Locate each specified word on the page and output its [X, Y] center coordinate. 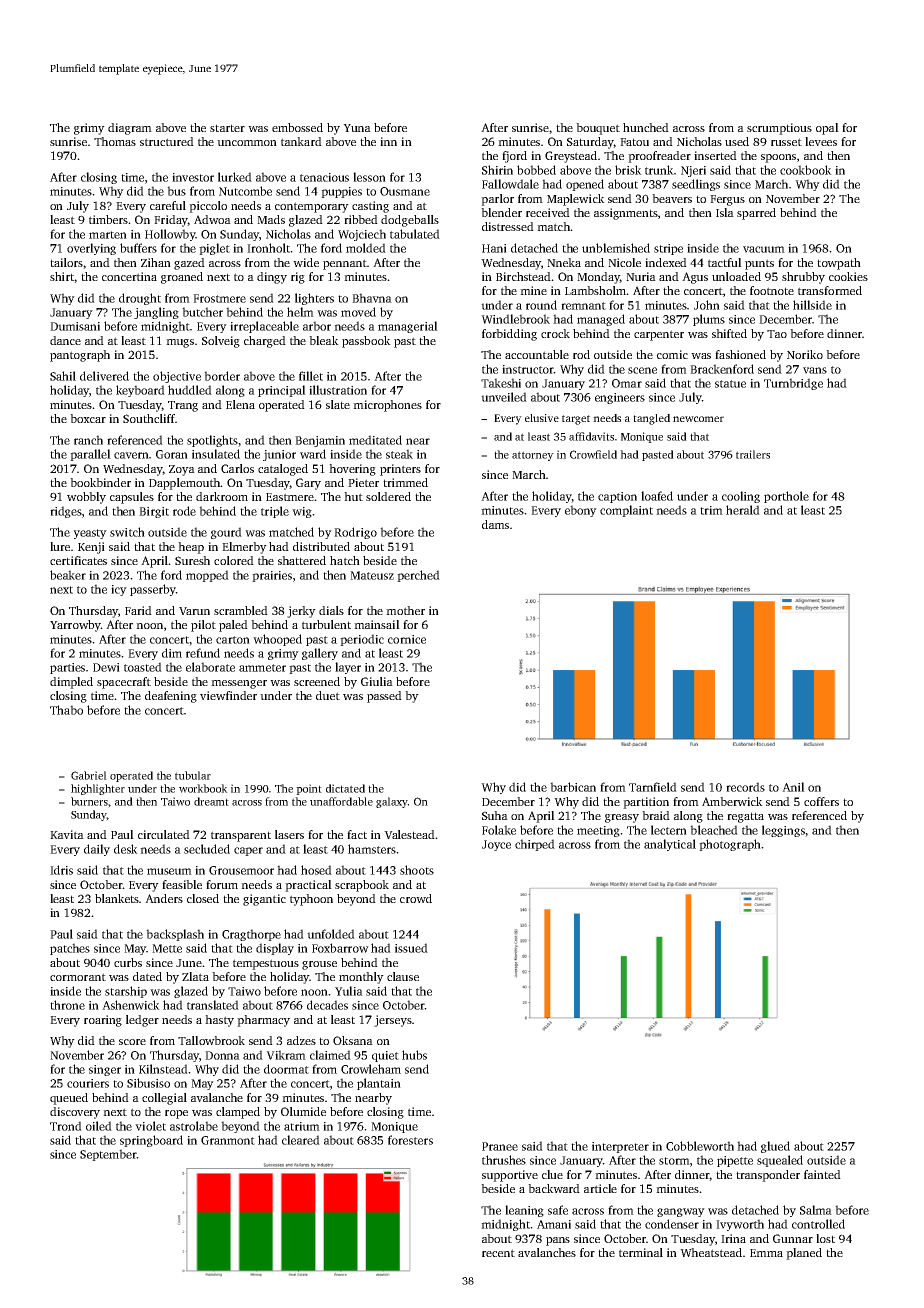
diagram [130, 129]
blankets [117, 898]
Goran [172, 454]
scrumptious [779, 129]
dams [495, 524]
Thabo [66, 710]
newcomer [698, 419]
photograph [730, 845]
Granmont [228, 1140]
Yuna [357, 128]
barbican [573, 787]
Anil [793, 787]
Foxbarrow [340, 948]
